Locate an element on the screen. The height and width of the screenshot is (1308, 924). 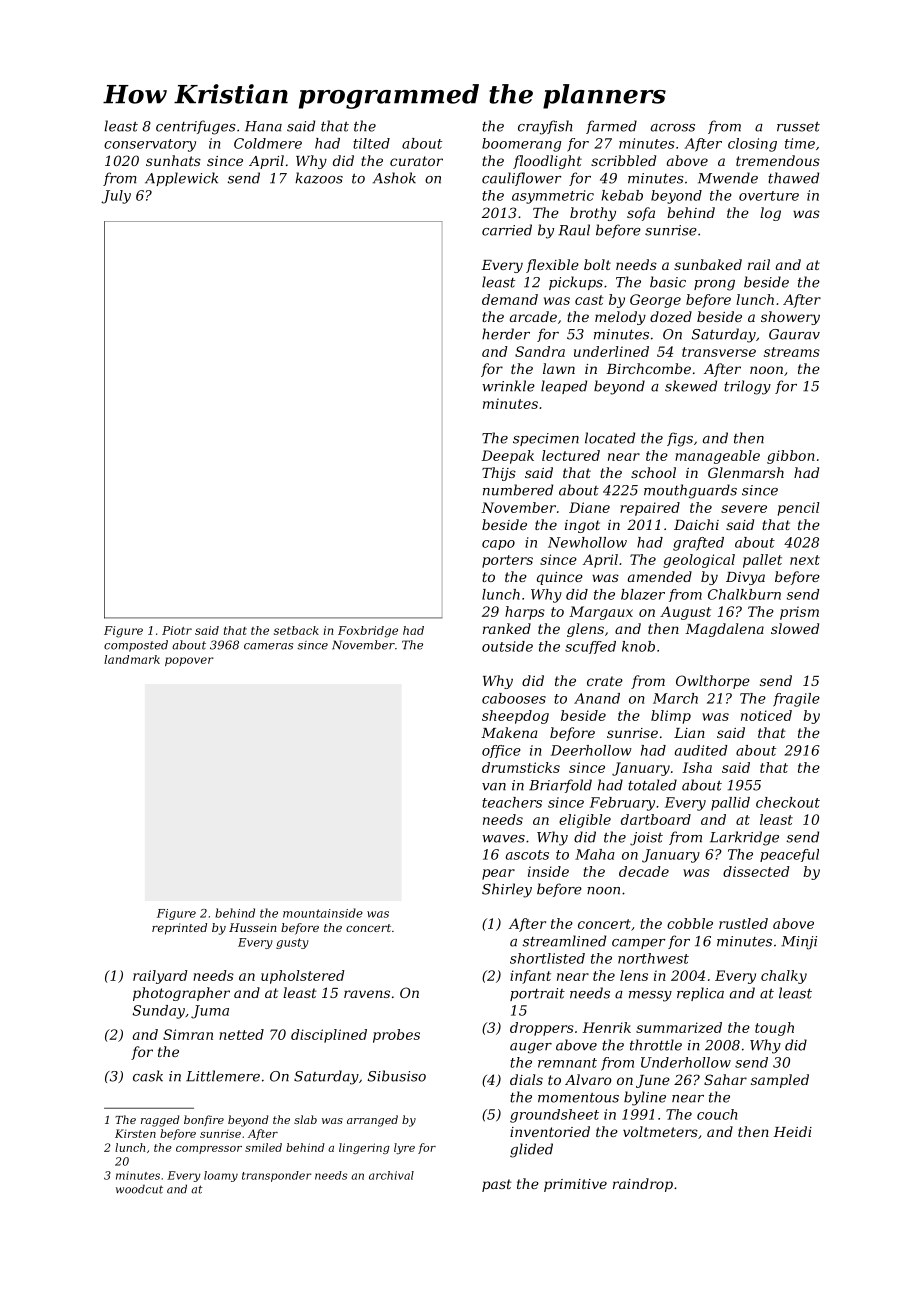
reprinted is located at coordinates (179, 929).
